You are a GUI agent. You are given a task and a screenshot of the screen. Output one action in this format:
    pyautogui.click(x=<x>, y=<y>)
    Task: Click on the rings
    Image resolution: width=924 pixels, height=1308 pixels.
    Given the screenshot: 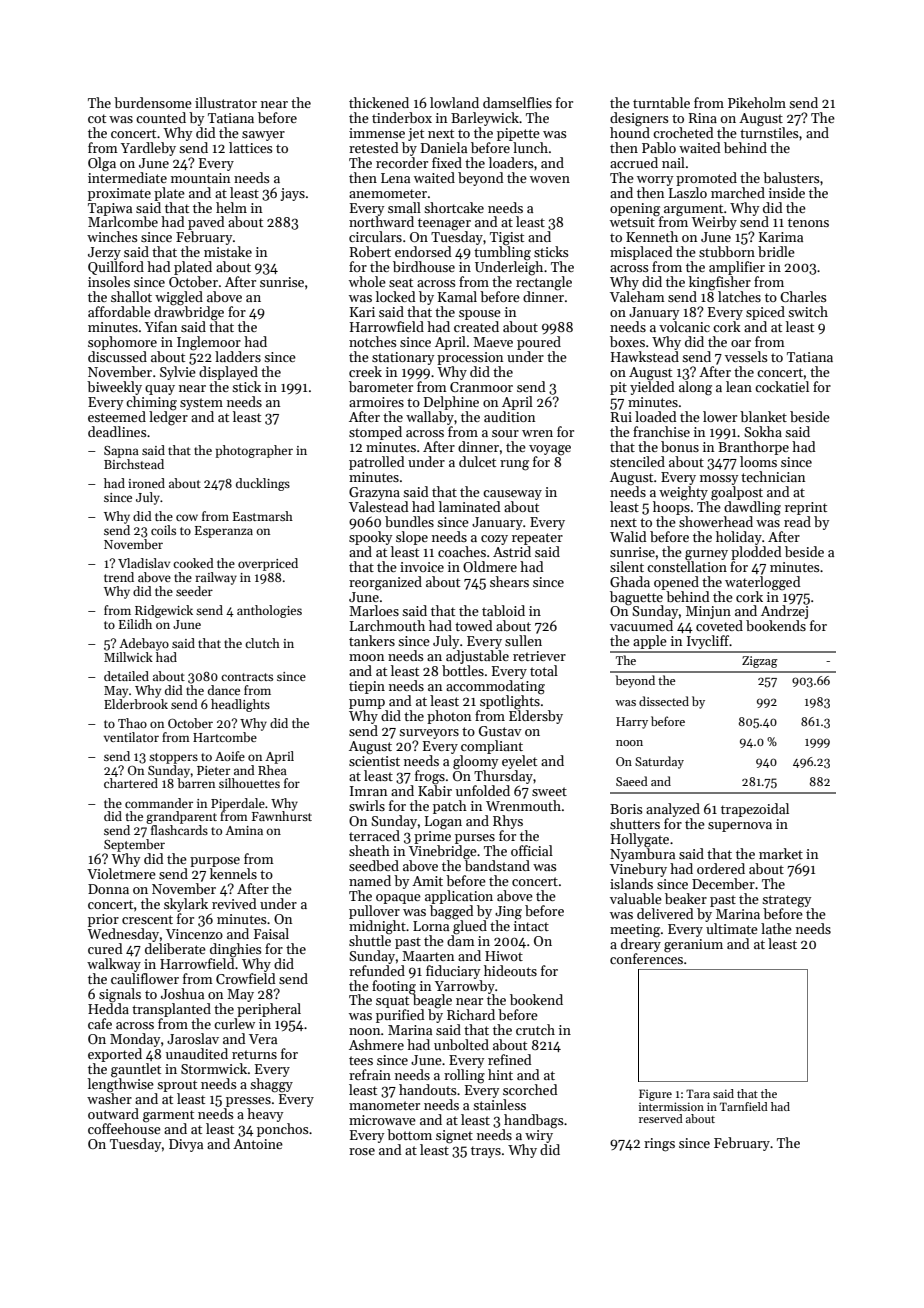 What is the action you would take?
    pyautogui.click(x=659, y=1145)
